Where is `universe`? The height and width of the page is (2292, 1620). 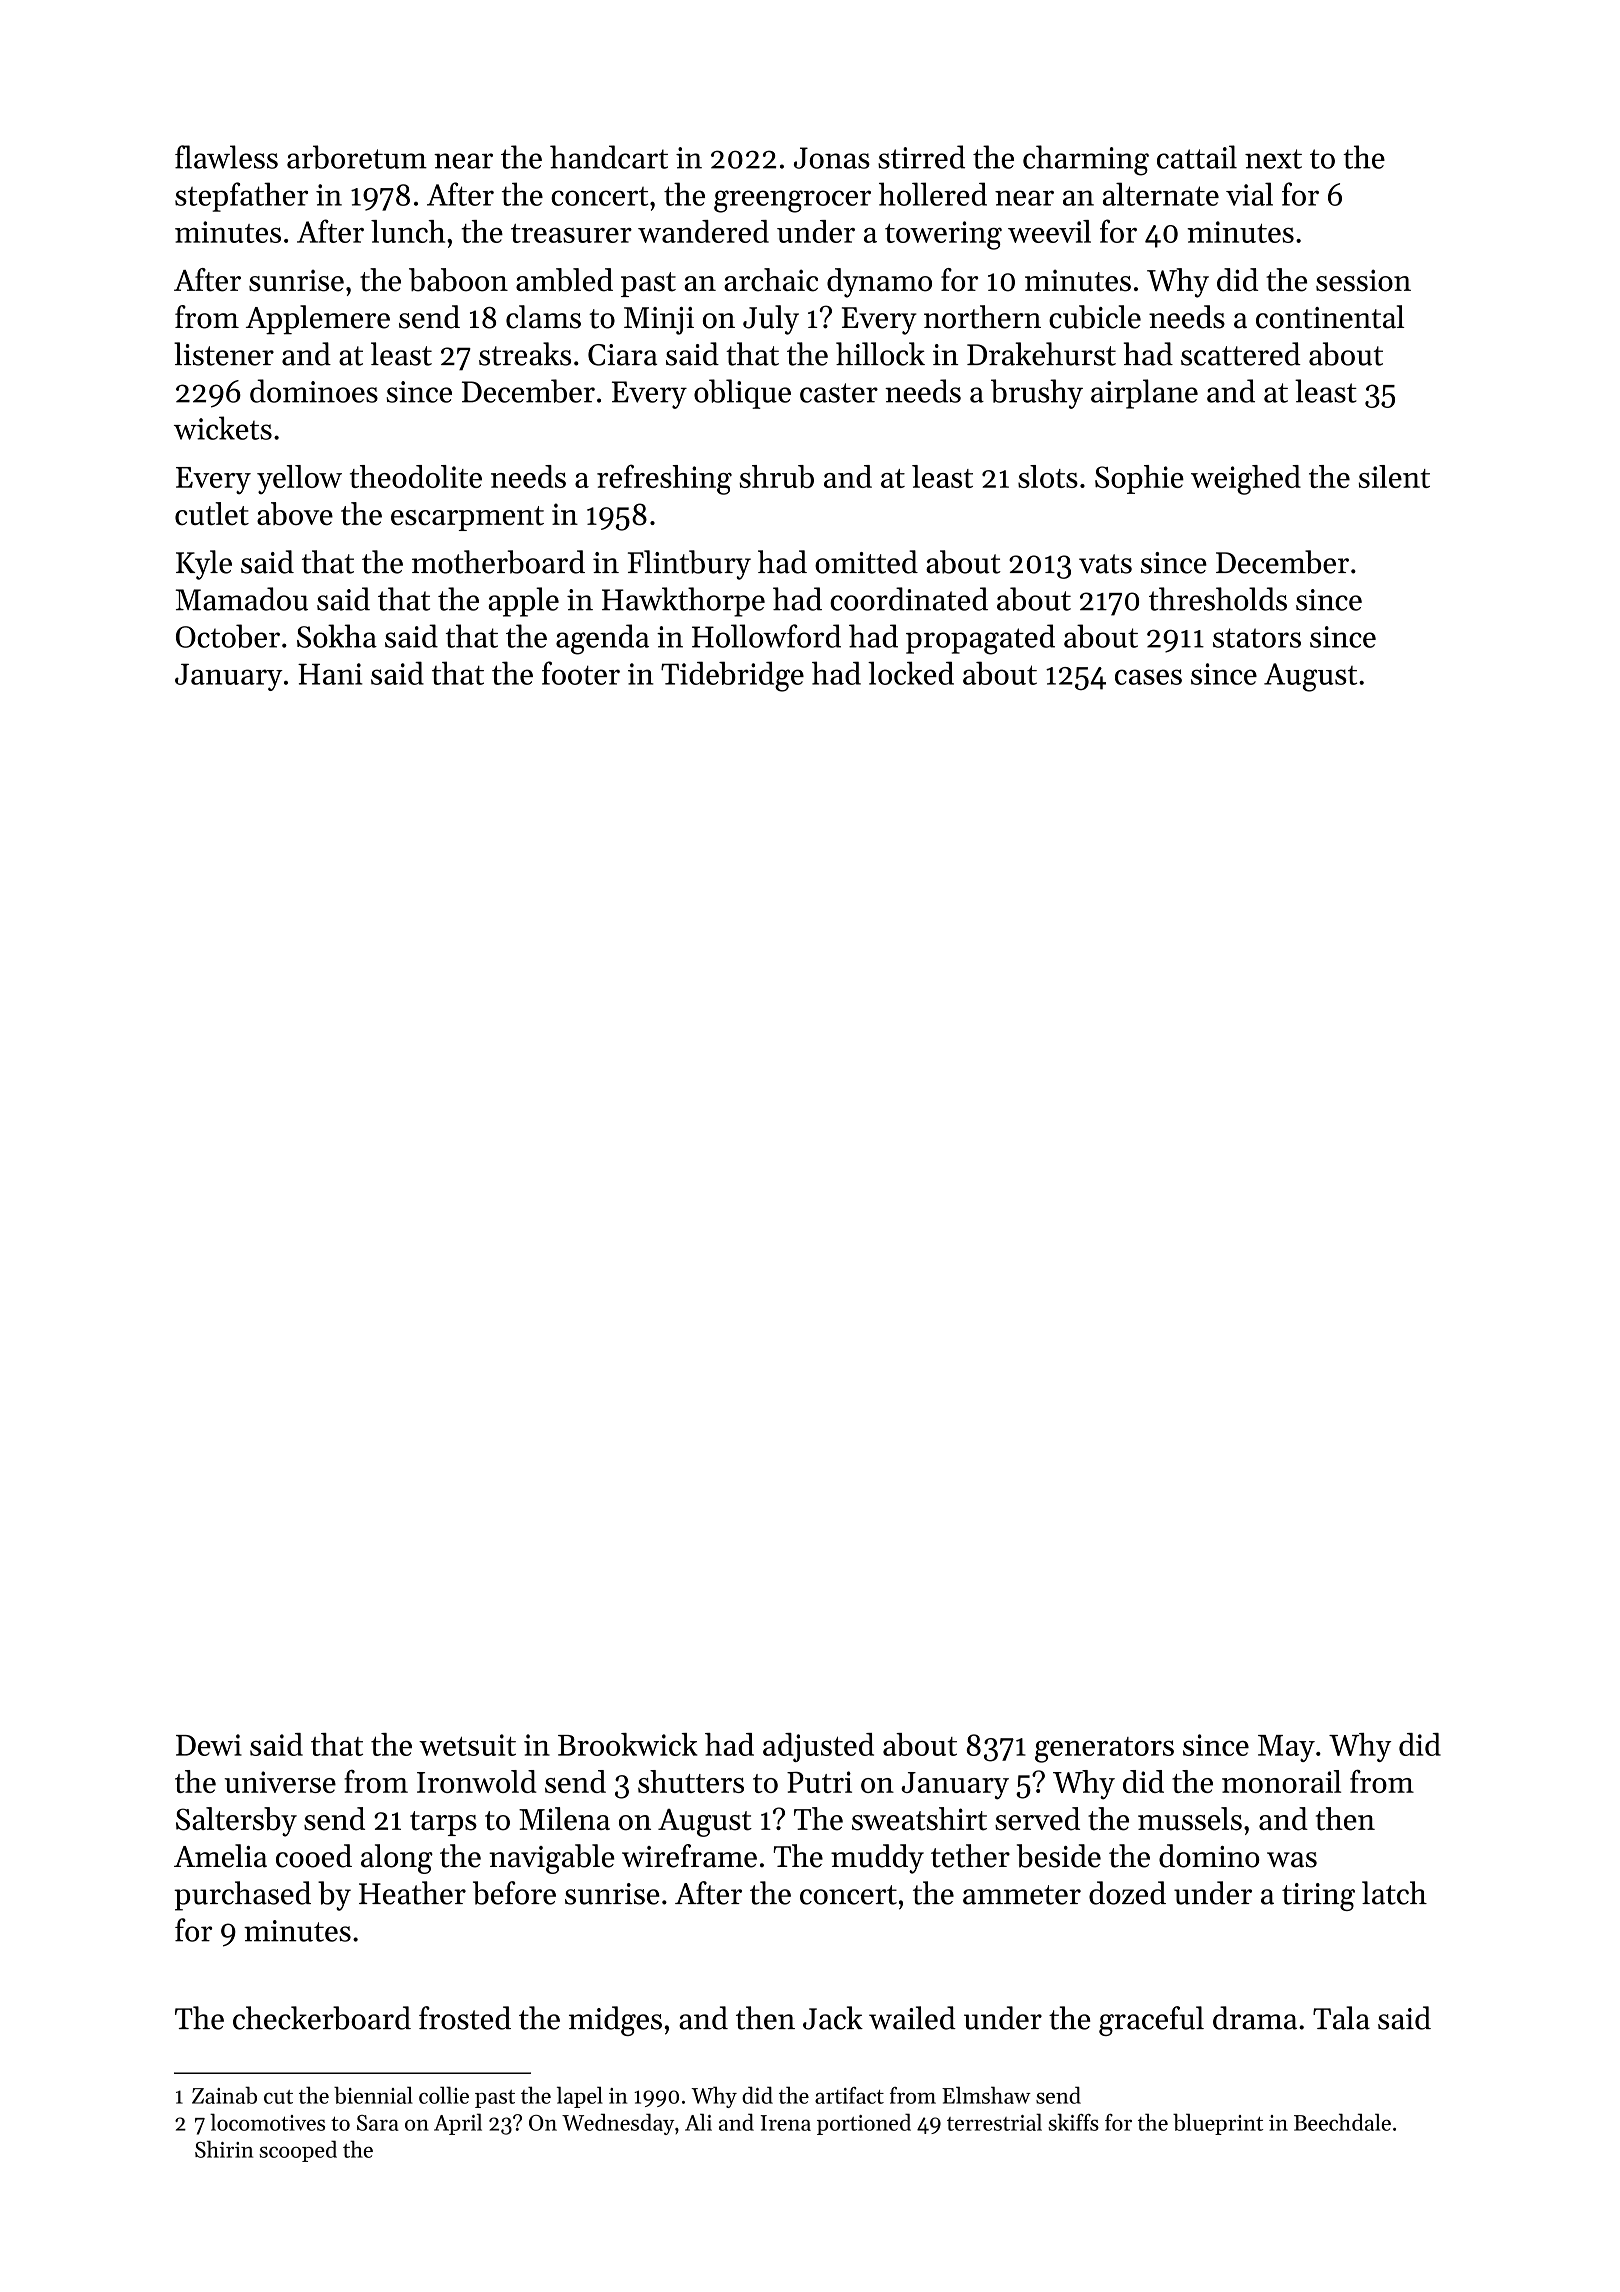
universe is located at coordinates (280, 1782).
